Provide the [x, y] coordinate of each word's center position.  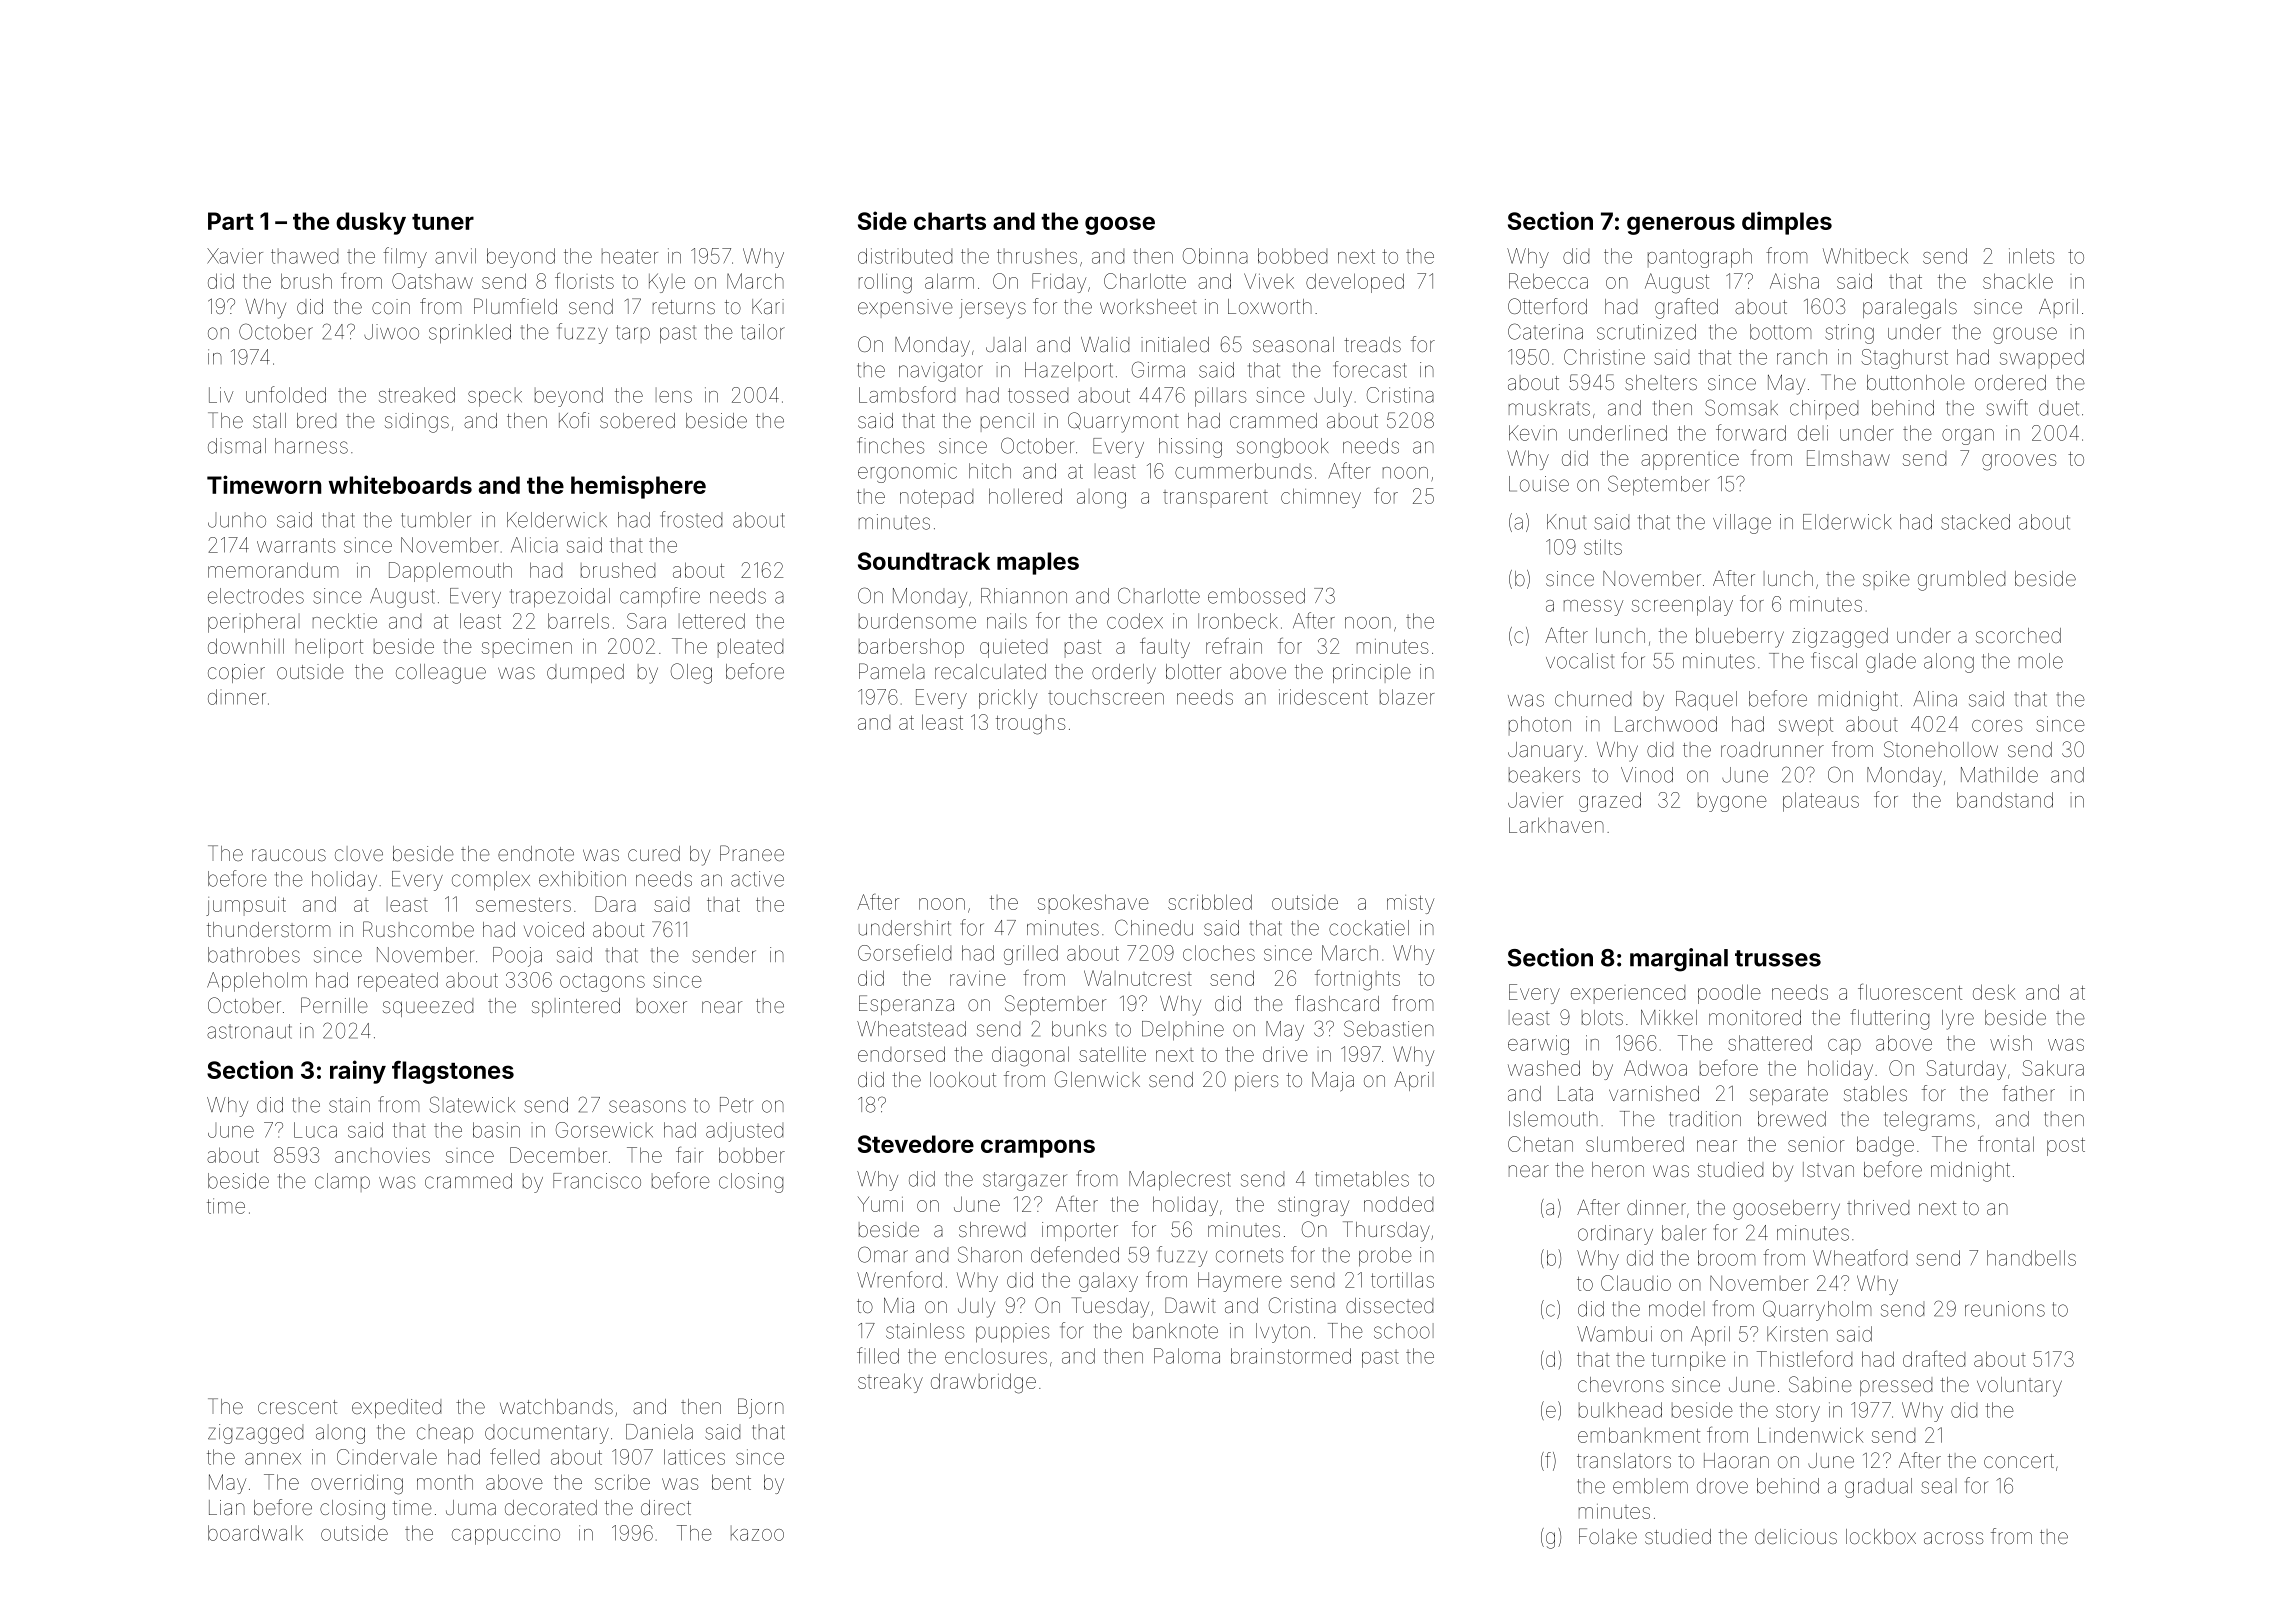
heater [630, 256]
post [2066, 1147]
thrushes [1037, 256]
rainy [358, 1072]
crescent [297, 1407]
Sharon [990, 1254]
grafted [1686, 308]
